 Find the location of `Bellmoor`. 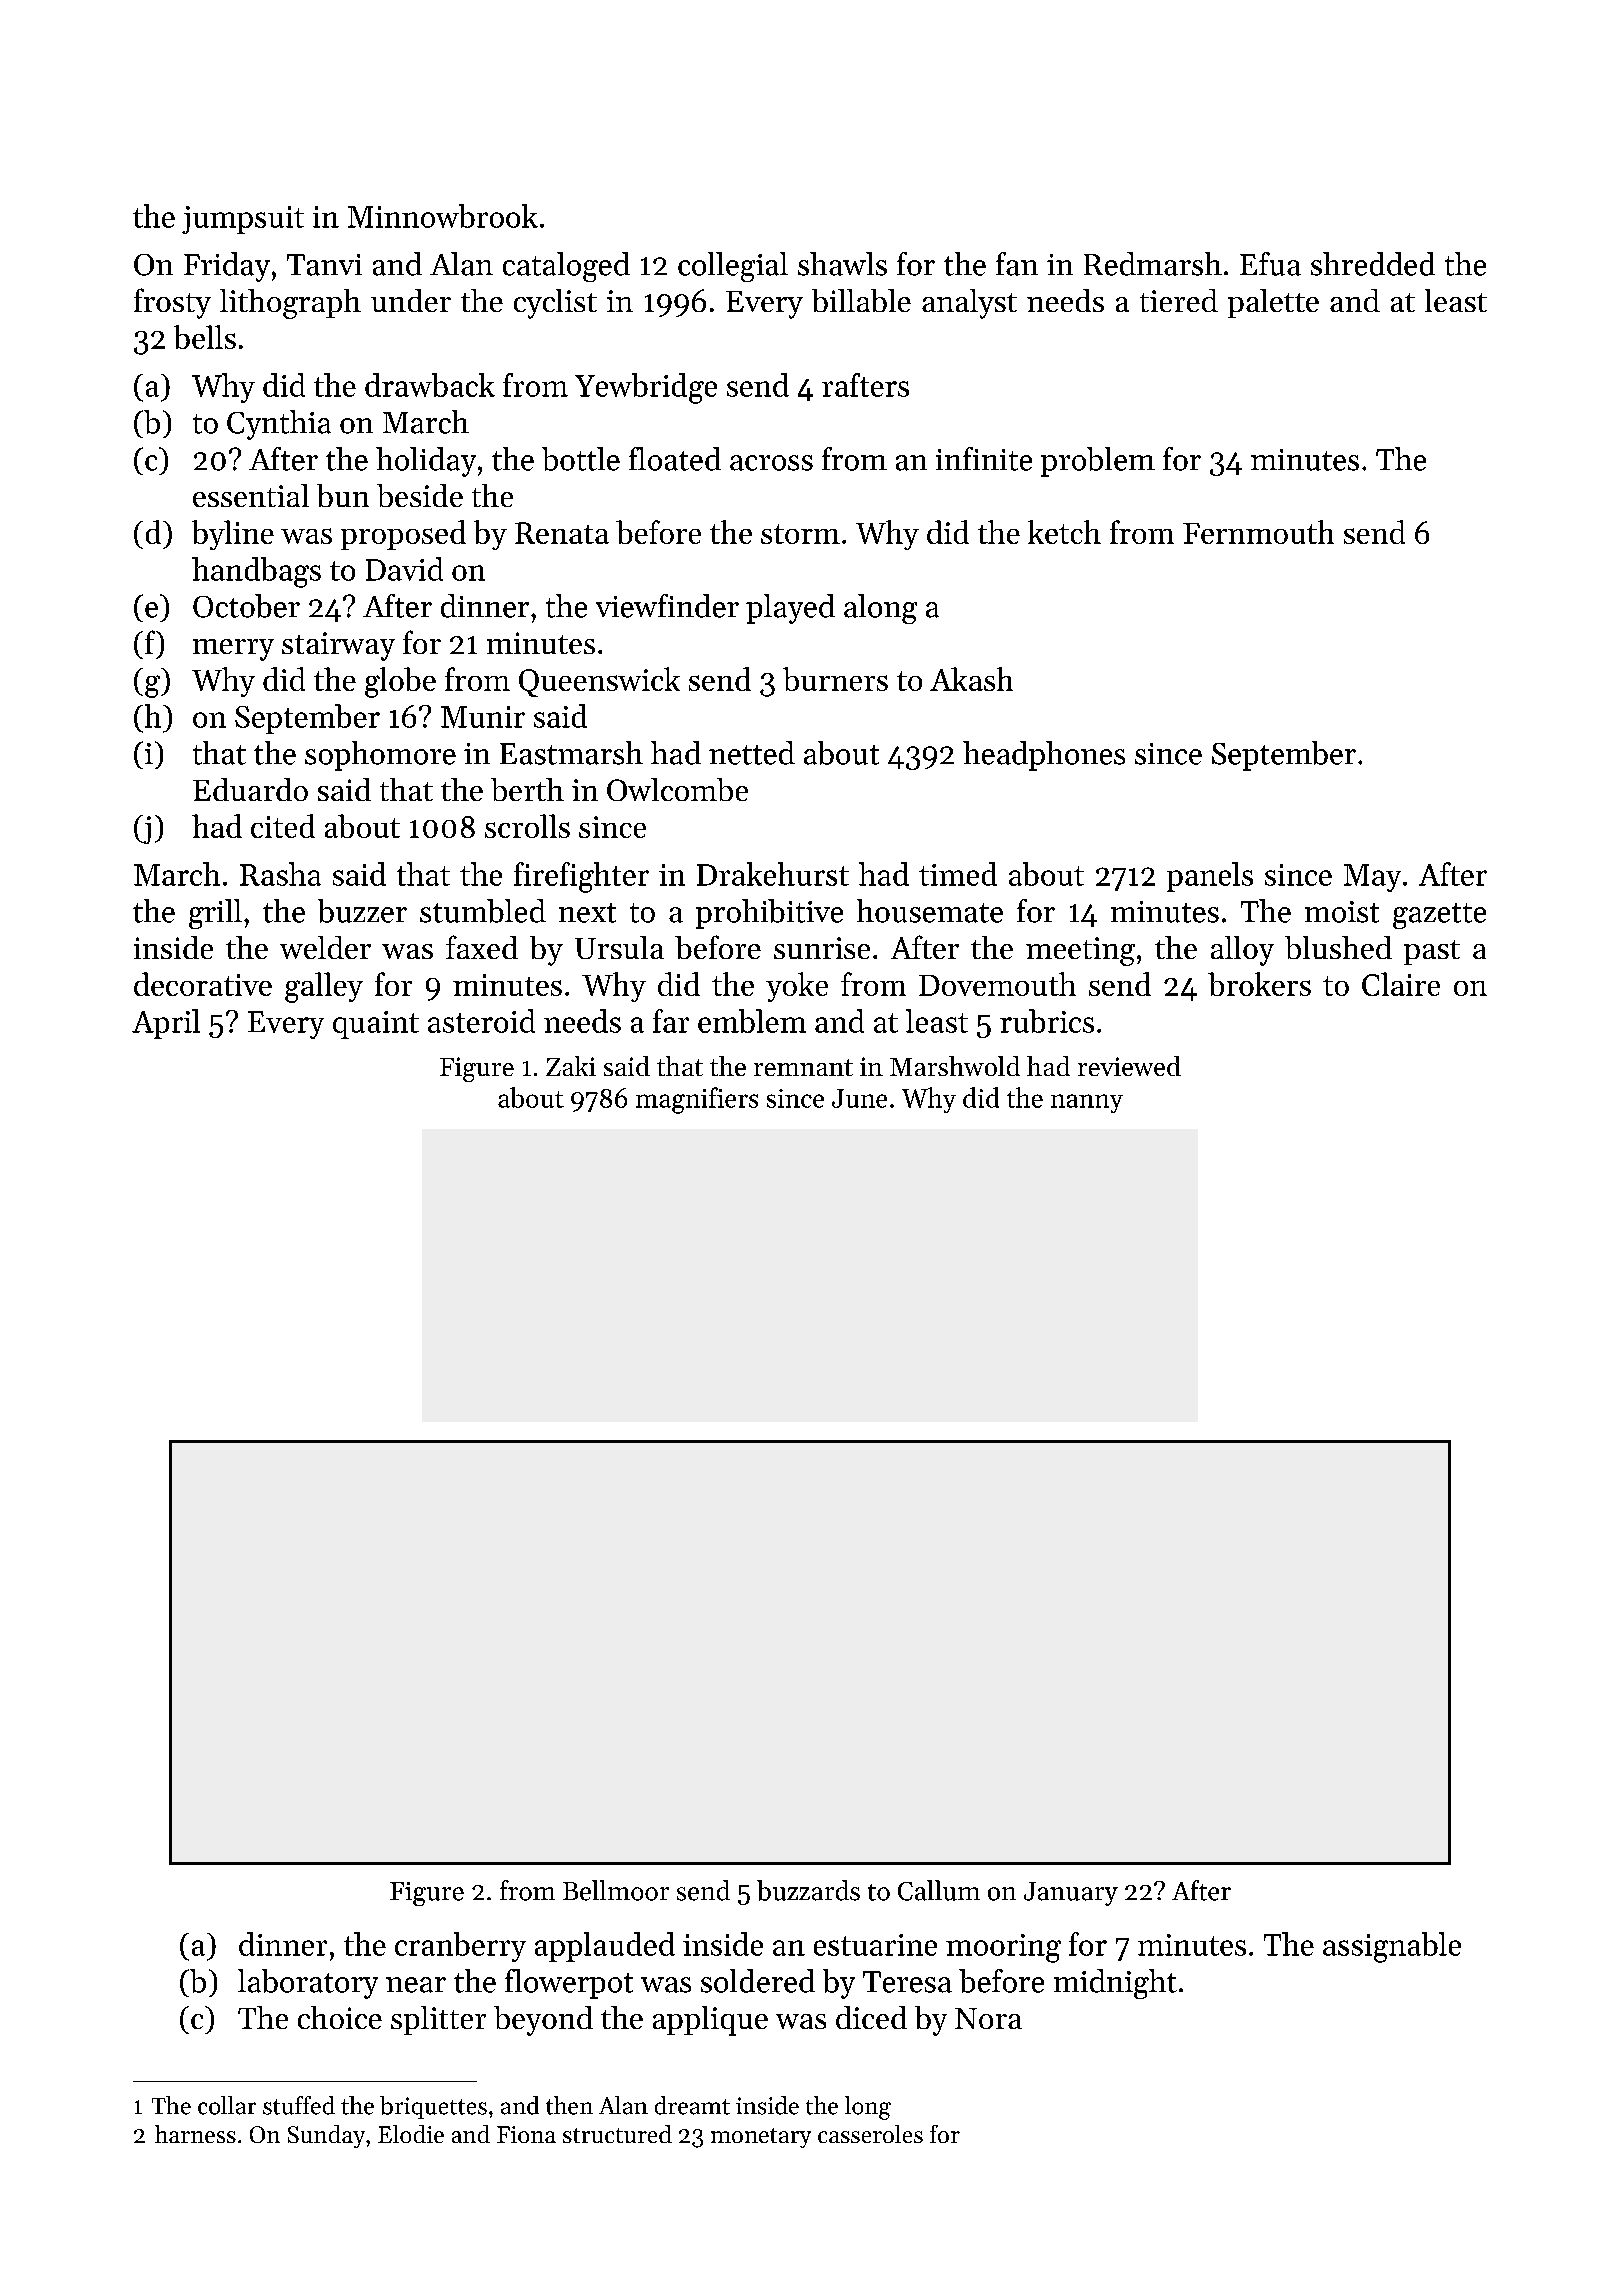

Bellmoor is located at coordinates (616, 1890).
